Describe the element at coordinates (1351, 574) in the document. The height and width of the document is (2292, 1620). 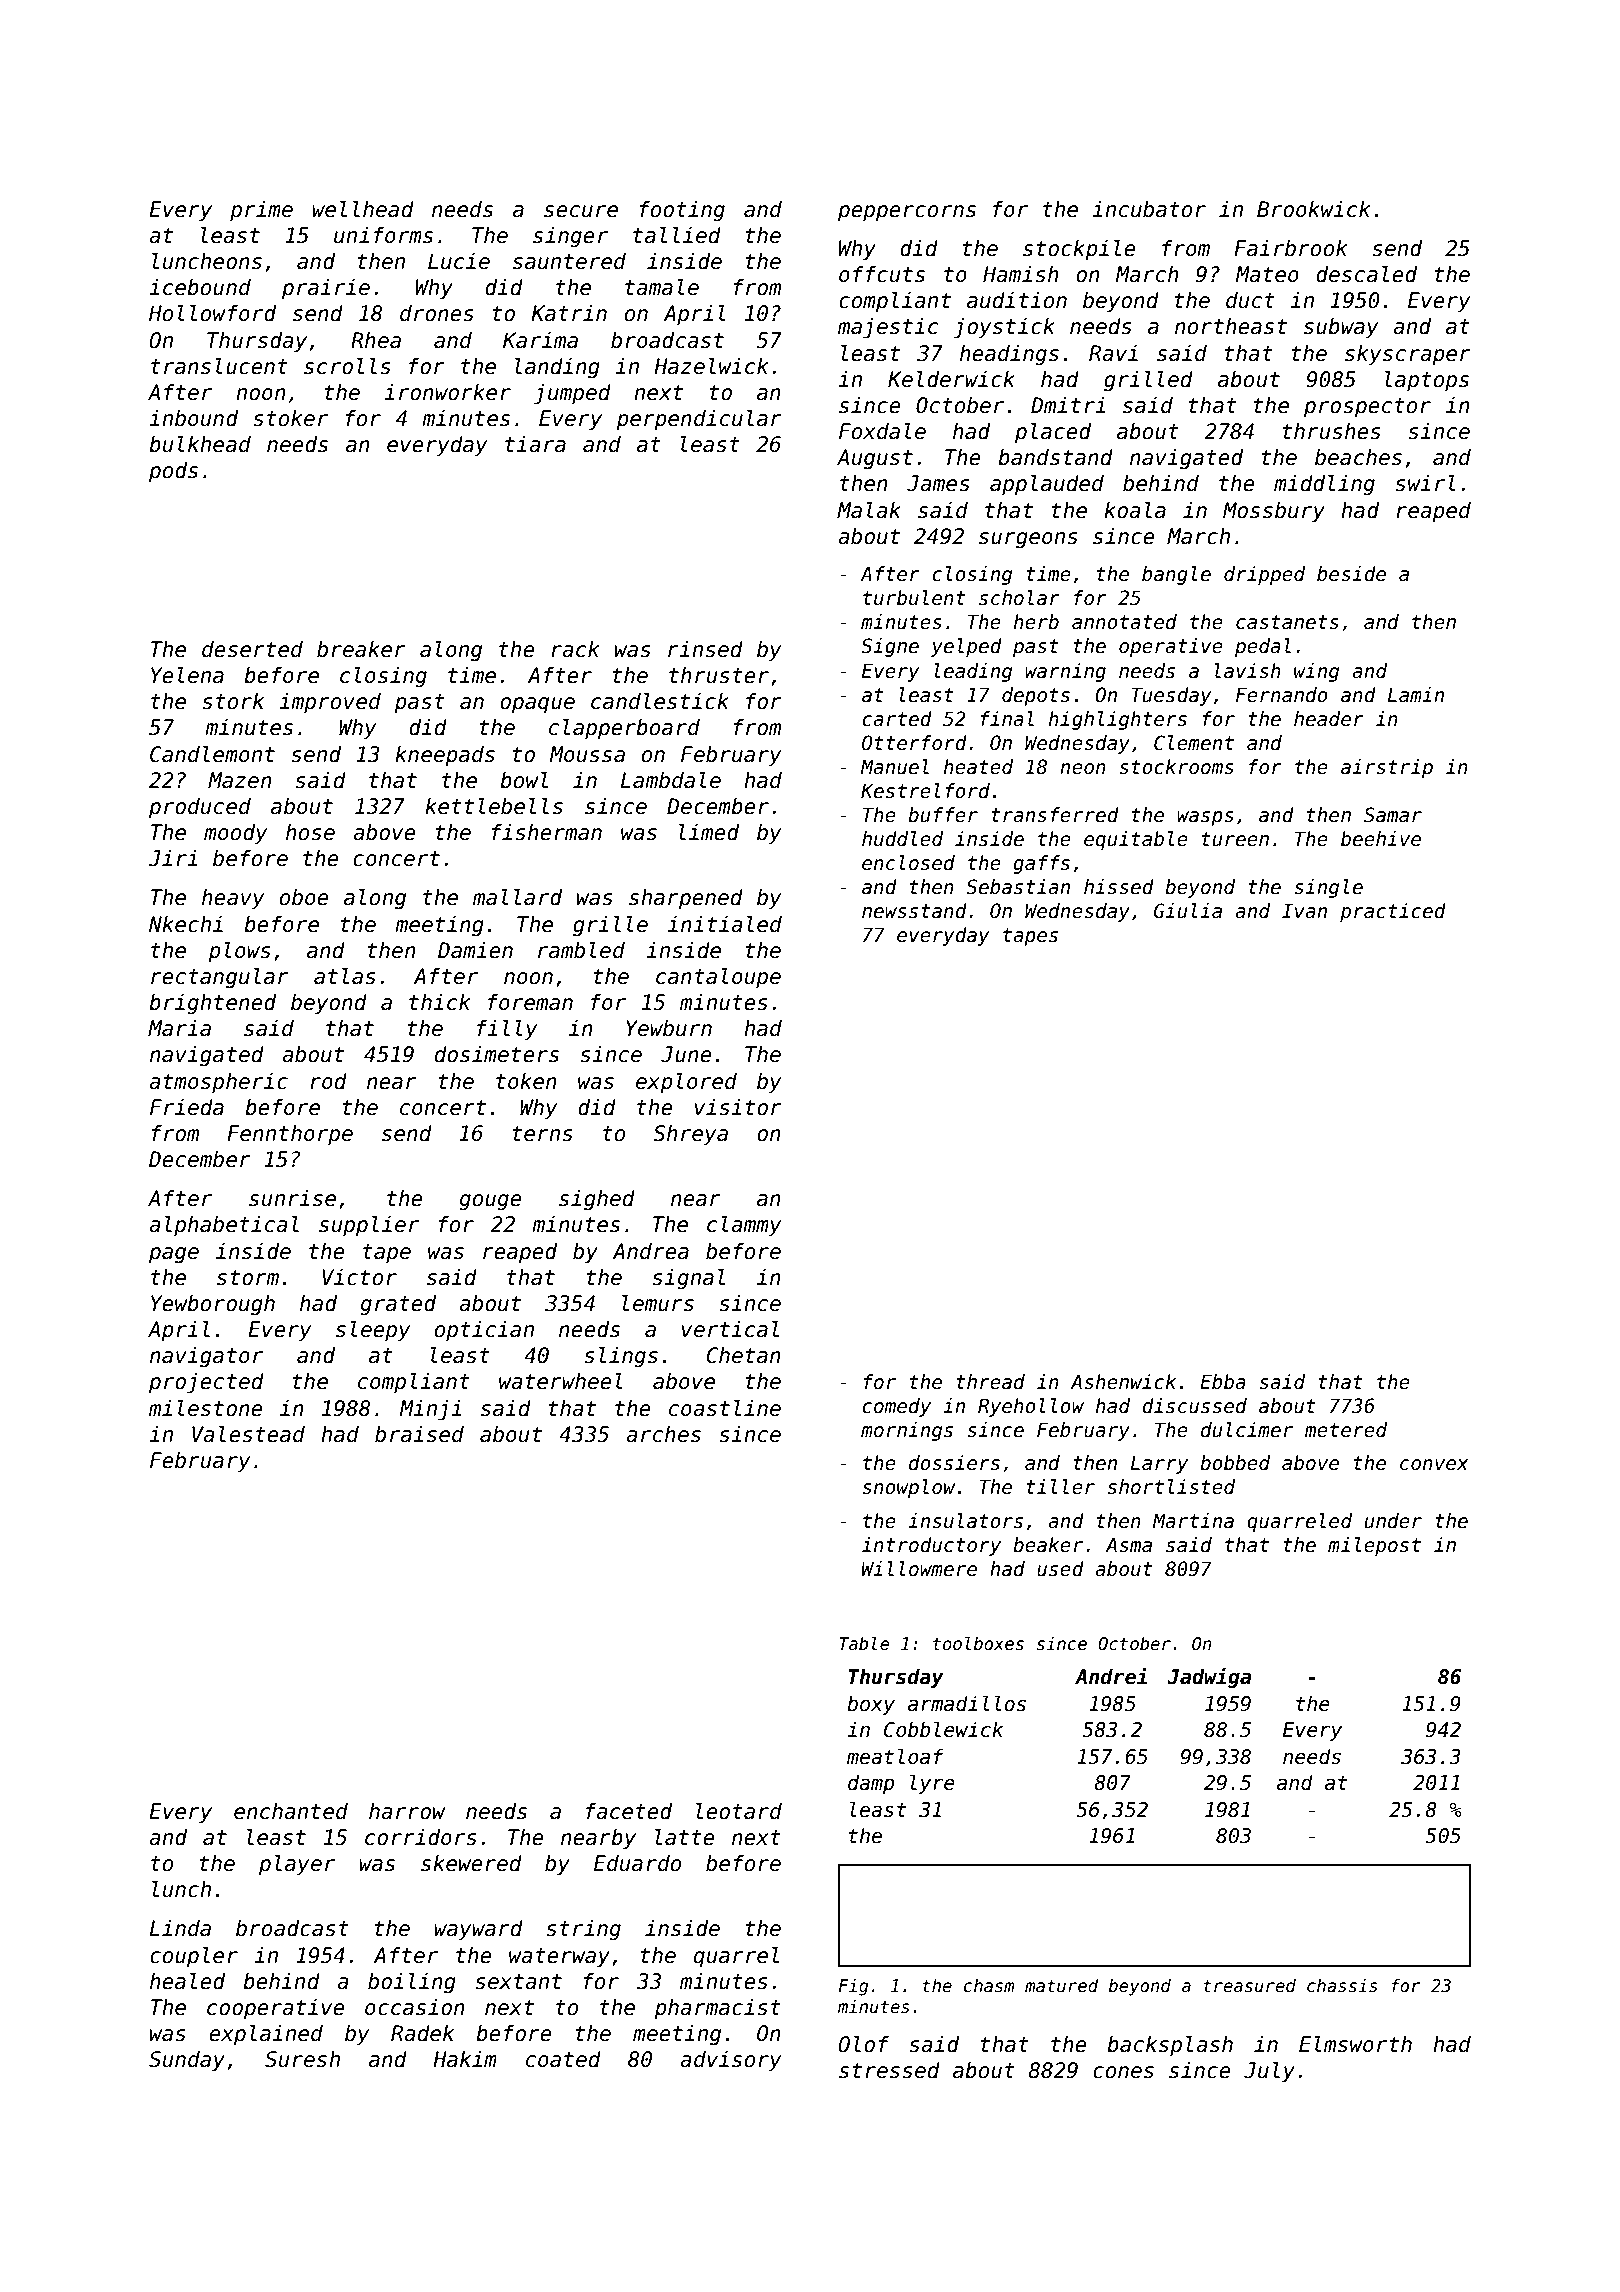
I see `beside` at that location.
